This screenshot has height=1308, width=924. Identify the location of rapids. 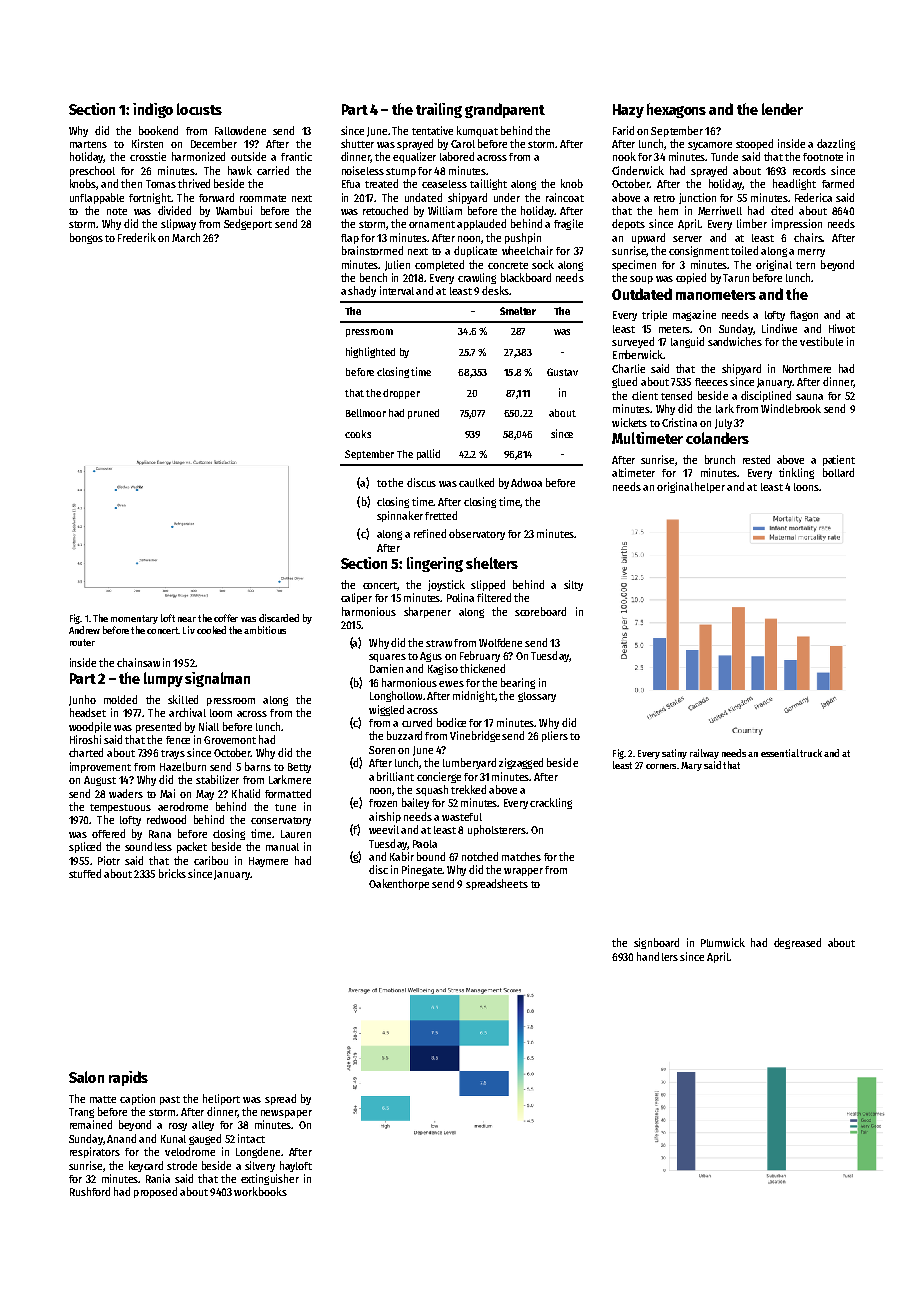
(128, 1078).
